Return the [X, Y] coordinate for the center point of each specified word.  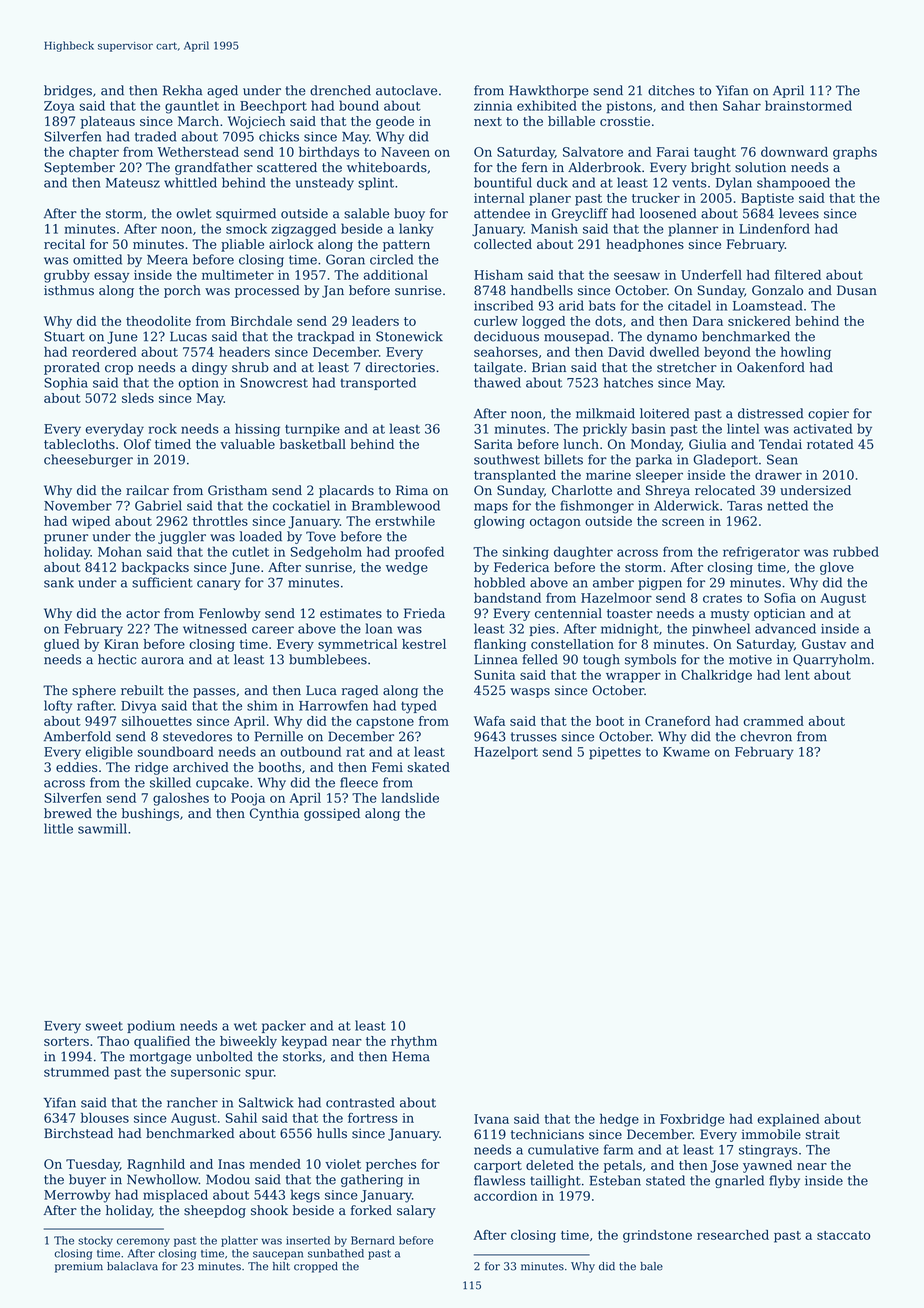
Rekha [182, 90]
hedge [619, 1120]
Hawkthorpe [549, 91]
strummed [76, 1071]
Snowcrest [274, 383]
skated [428, 767]
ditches [671, 90]
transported [378, 383]
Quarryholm [831, 660]
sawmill [102, 828]
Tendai [780, 444]
